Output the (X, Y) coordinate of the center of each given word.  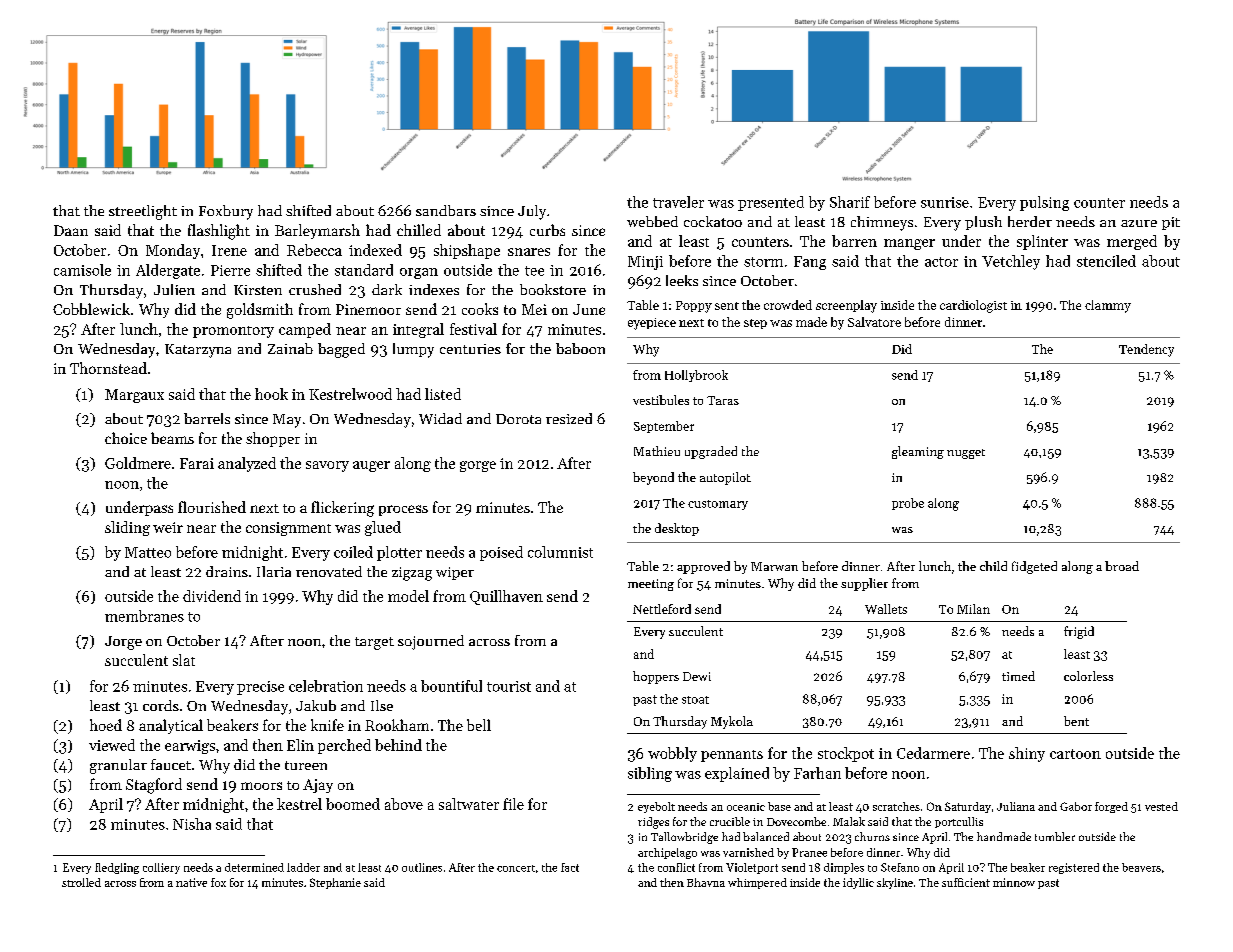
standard (364, 270)
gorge (478, 466)
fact (570, 867)
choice (126, 438)
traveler (678, 202)
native (191, 882)
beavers (1141, 867)
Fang (810, 263)
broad (1122, 566)
